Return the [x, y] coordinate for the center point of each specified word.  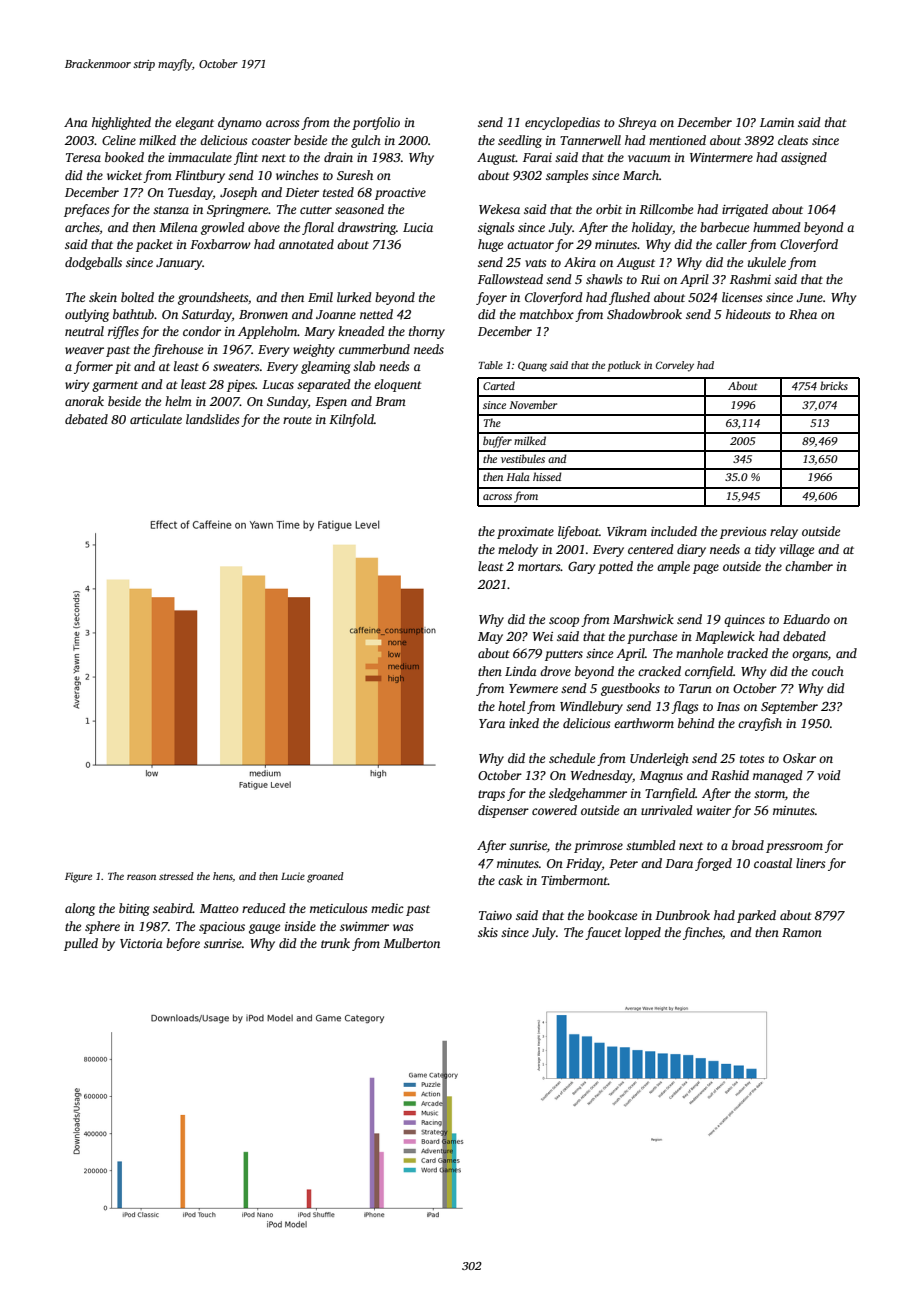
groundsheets [213, 298]
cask [510, 880]
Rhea [803, 314]
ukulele [767, 262]
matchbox [547, 314]
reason [141, 877]
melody [518, 550]
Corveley [675, 366]
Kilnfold [351, 420]
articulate [156, 419]
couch [828, 671]
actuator [530, 245]
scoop [564, 622]
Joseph [238, 193]
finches [702, 933]
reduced [264, 908]
